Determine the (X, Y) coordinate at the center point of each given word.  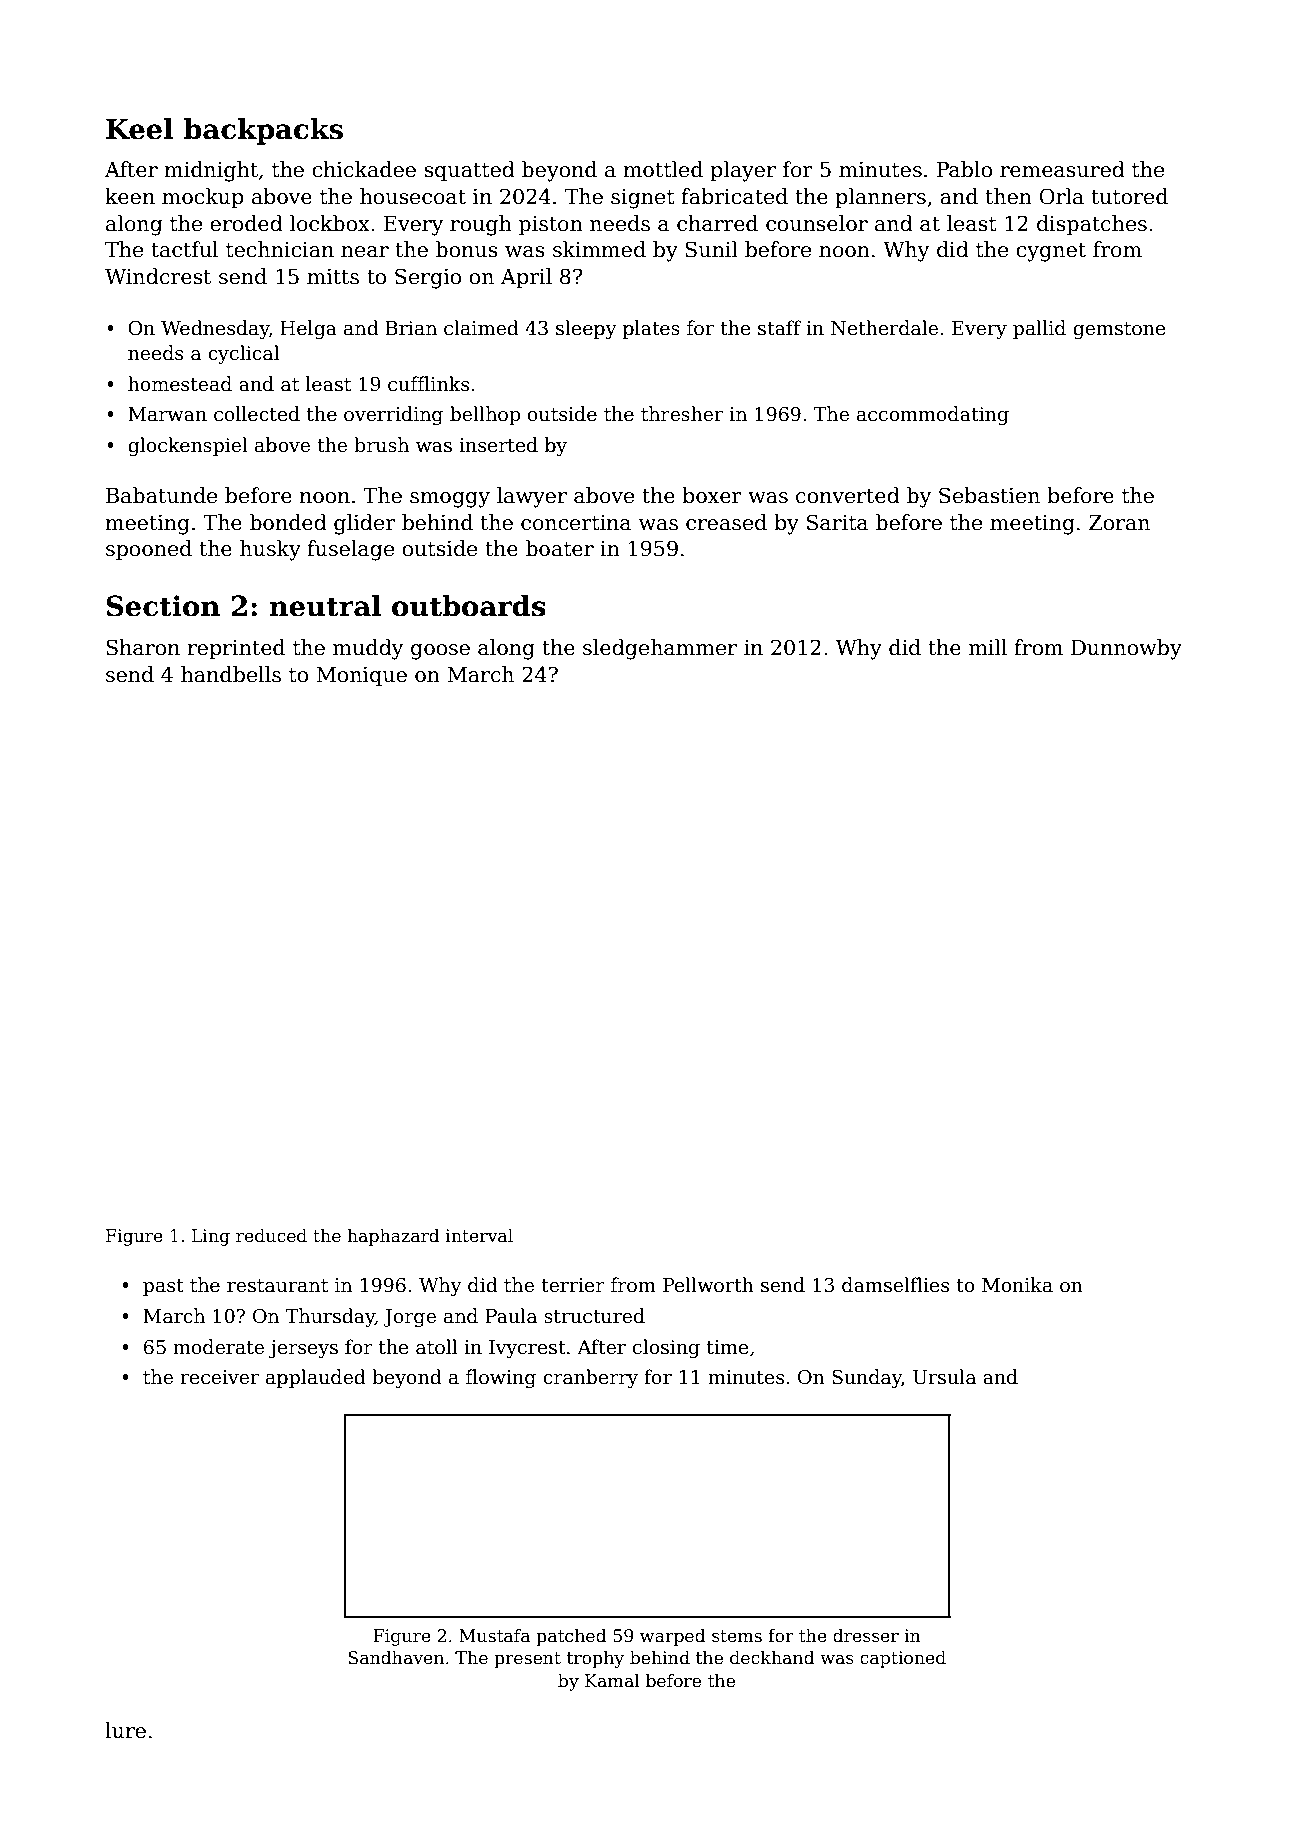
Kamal (612, 1680)
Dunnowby (1126, 649)
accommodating (933, 415)
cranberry (590, 1378)
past (163, 1287)
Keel (139, 129)
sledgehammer (660, 649)
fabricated (734, 196)
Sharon (143, 647)
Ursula (944, 1377)
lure (125, 1730)
